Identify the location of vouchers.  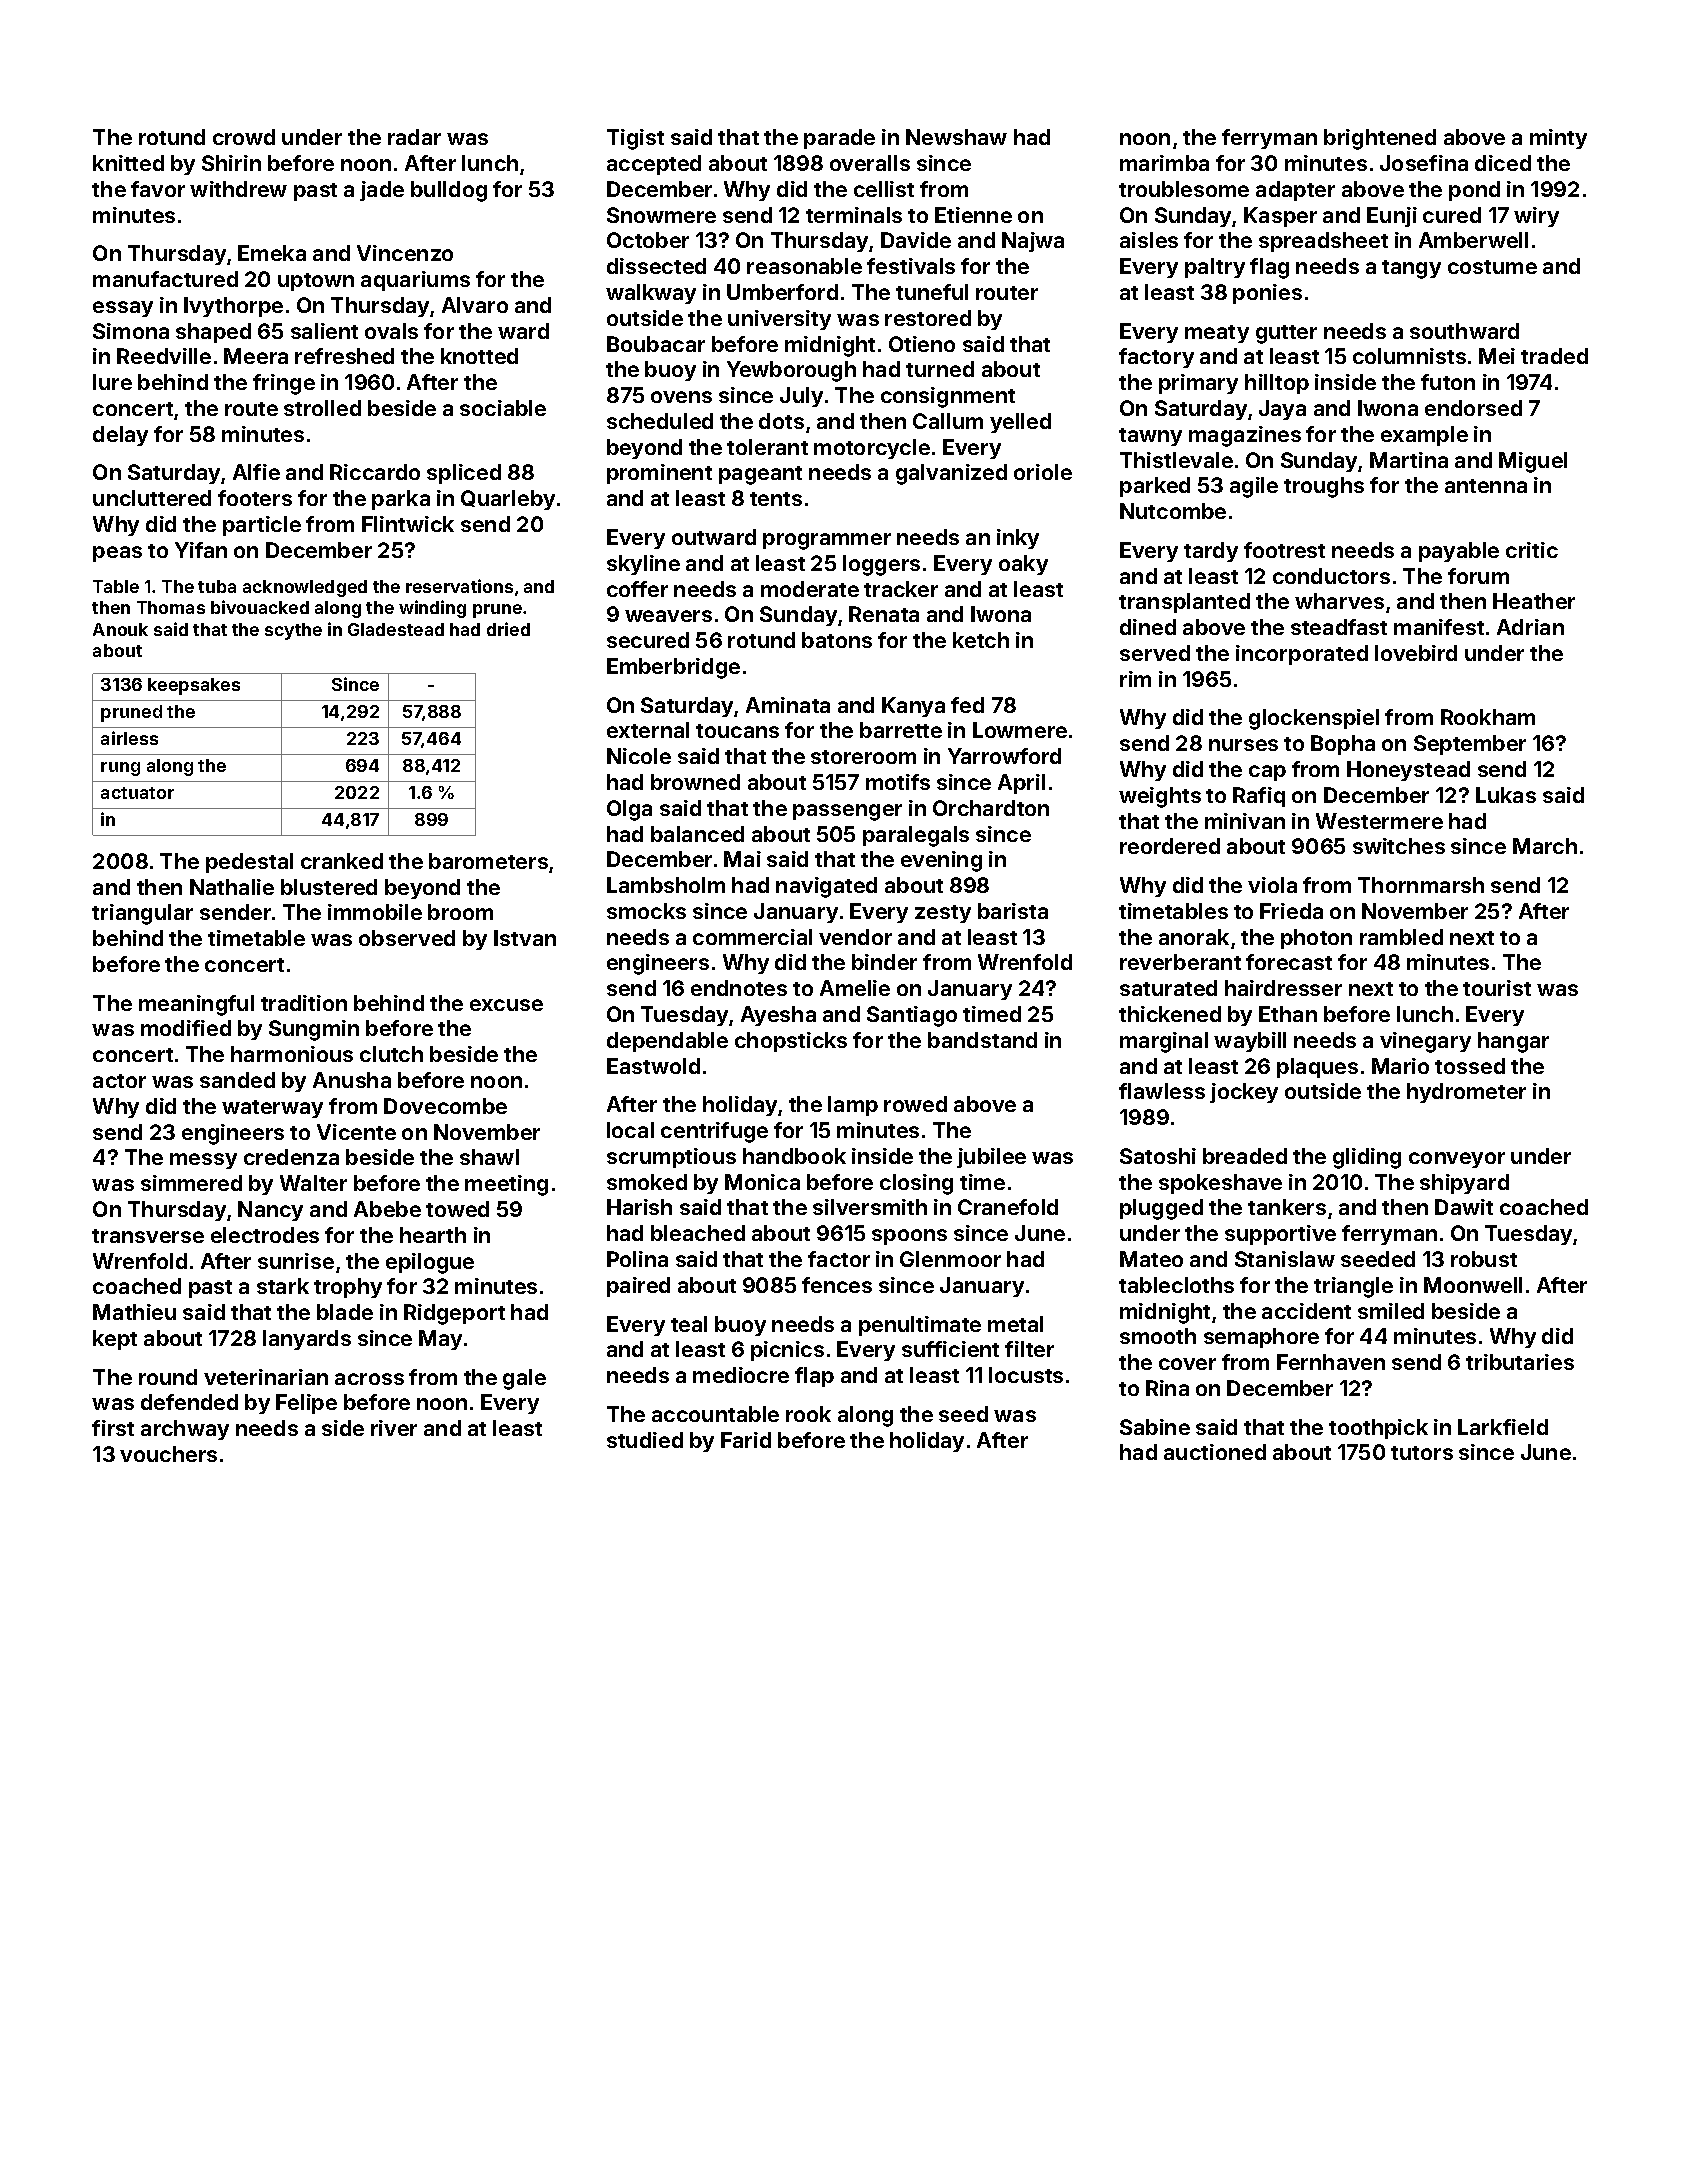
(168, 1454).
